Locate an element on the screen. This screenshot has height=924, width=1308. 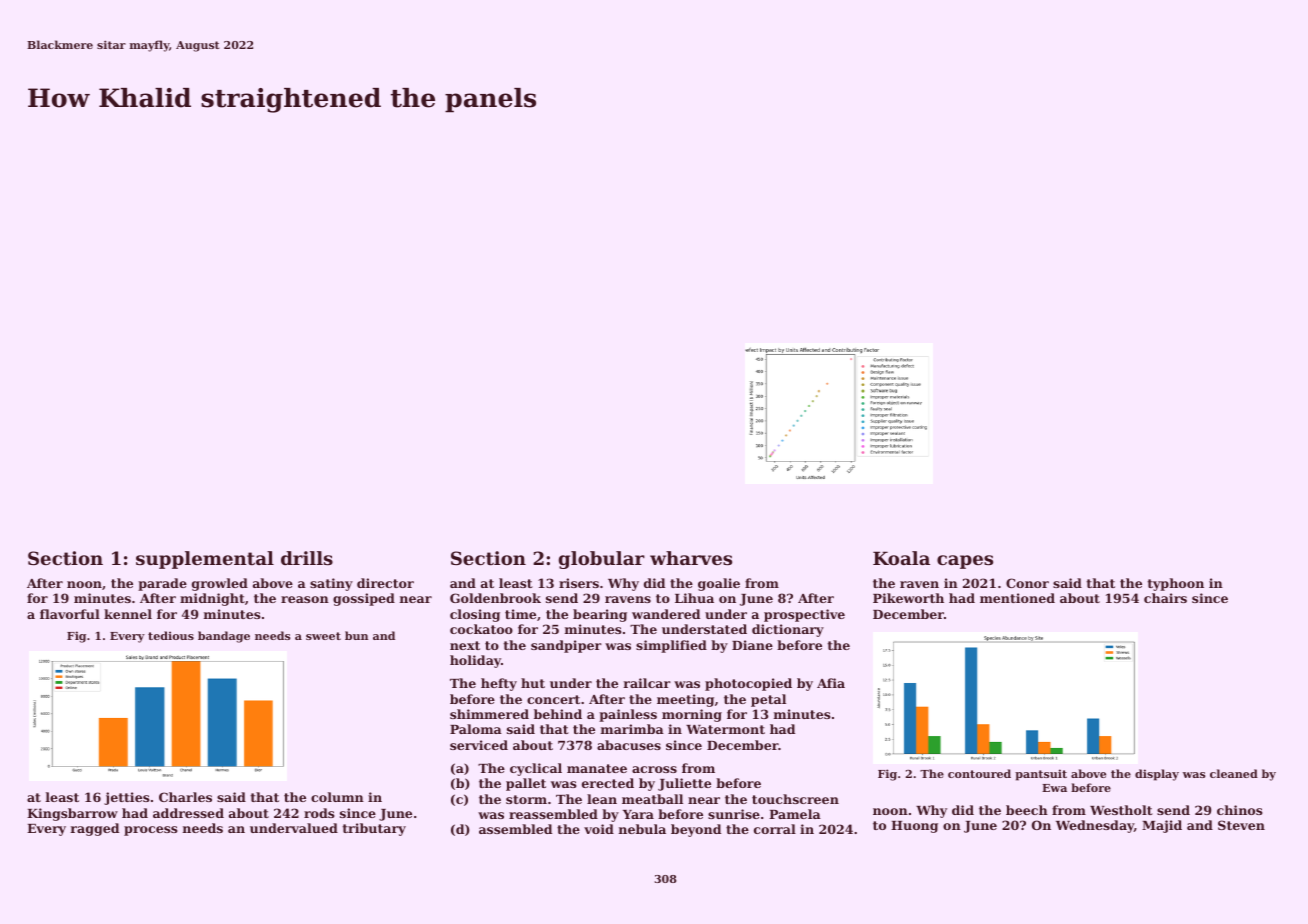
shimmered is located at coordinates (489, 714).
